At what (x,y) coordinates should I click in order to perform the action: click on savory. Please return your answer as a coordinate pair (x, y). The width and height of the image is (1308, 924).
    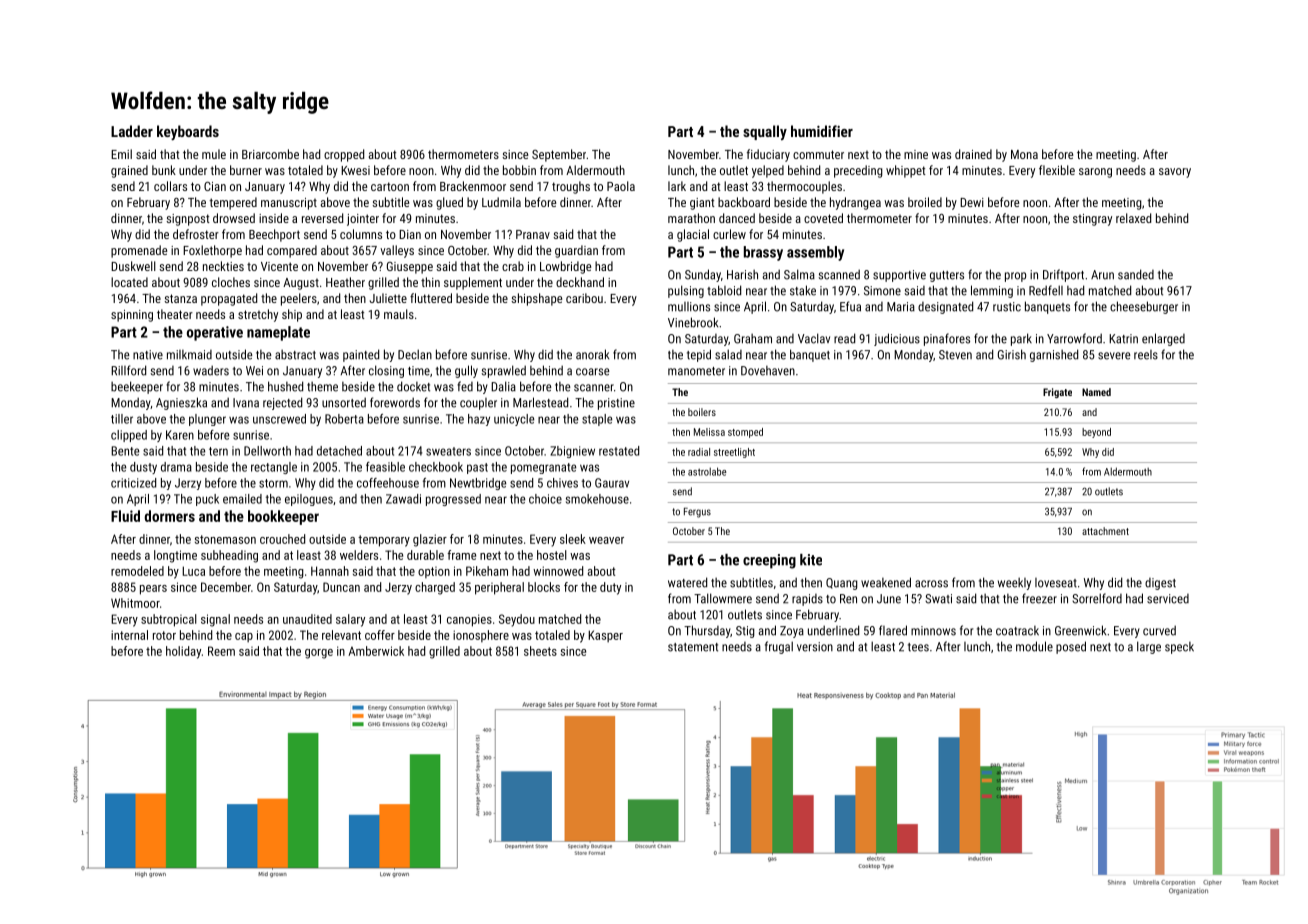
    Looking at the image, I should click on (1175, 173).
